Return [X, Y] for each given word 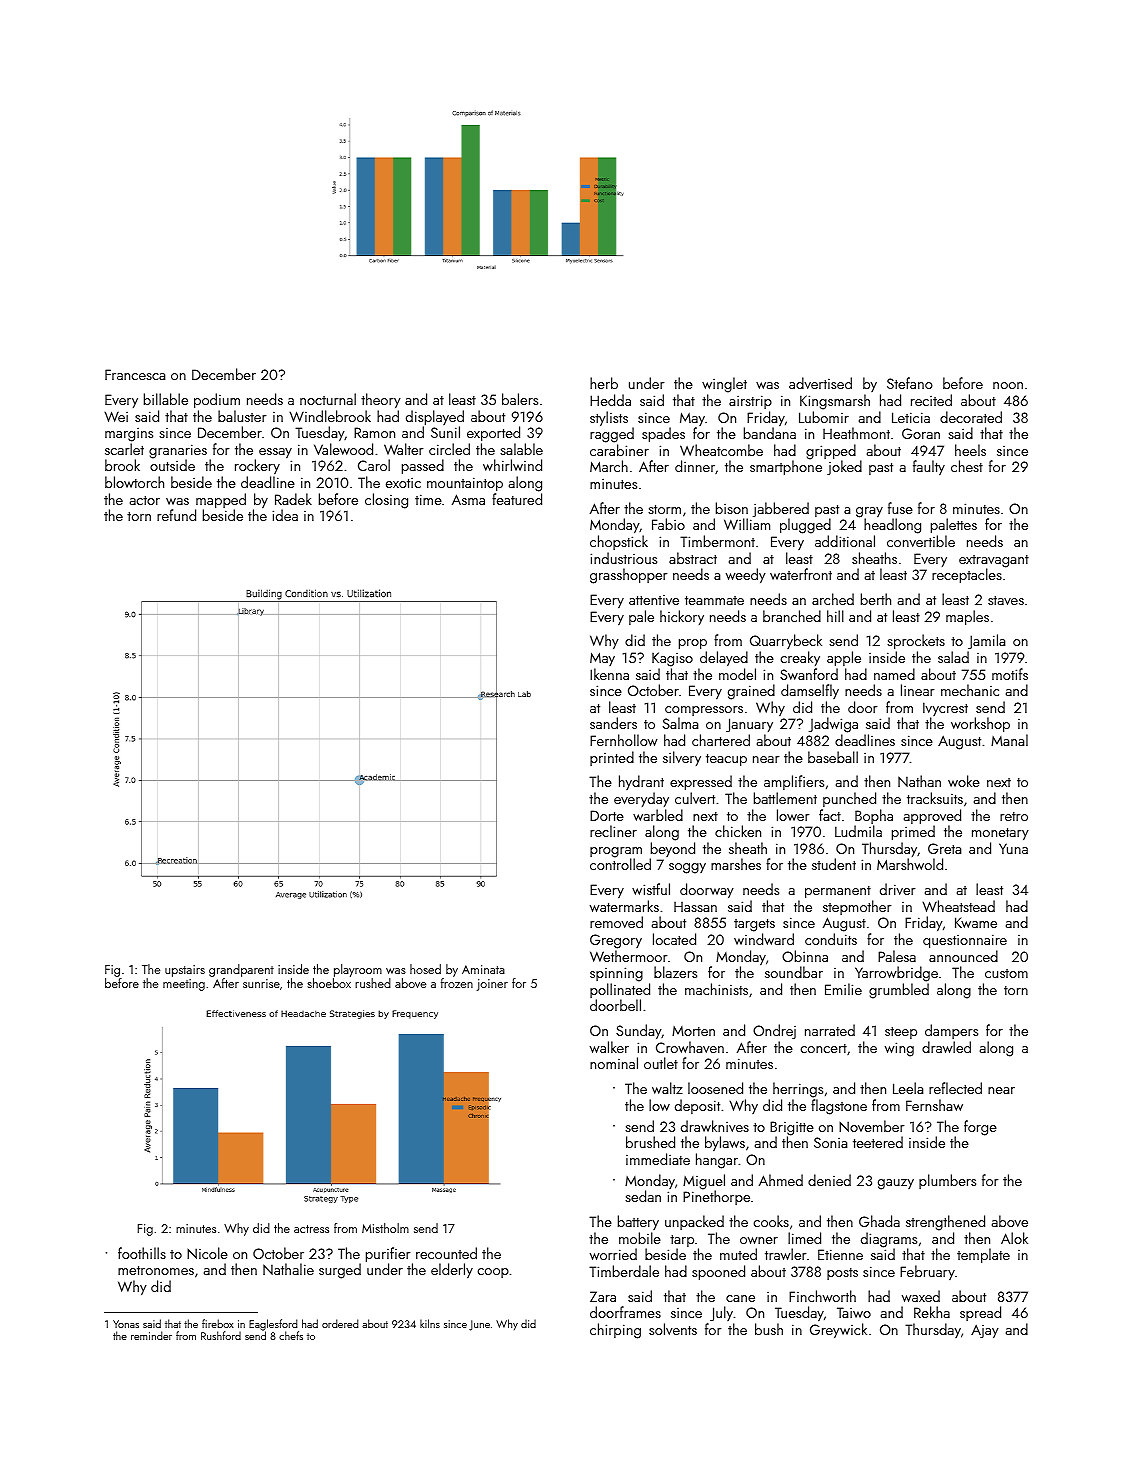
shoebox [329, 983]
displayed [435, 417]
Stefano [910, 383]
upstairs [185, 971]
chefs [291, 1335]
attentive [654, 600]
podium [217, 400]
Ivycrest [945, 709]
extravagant [994, 561]
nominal [614, 1063]
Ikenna [609, 674]
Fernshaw [934, 1105]
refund [176, 515]
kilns [430, 1323]
